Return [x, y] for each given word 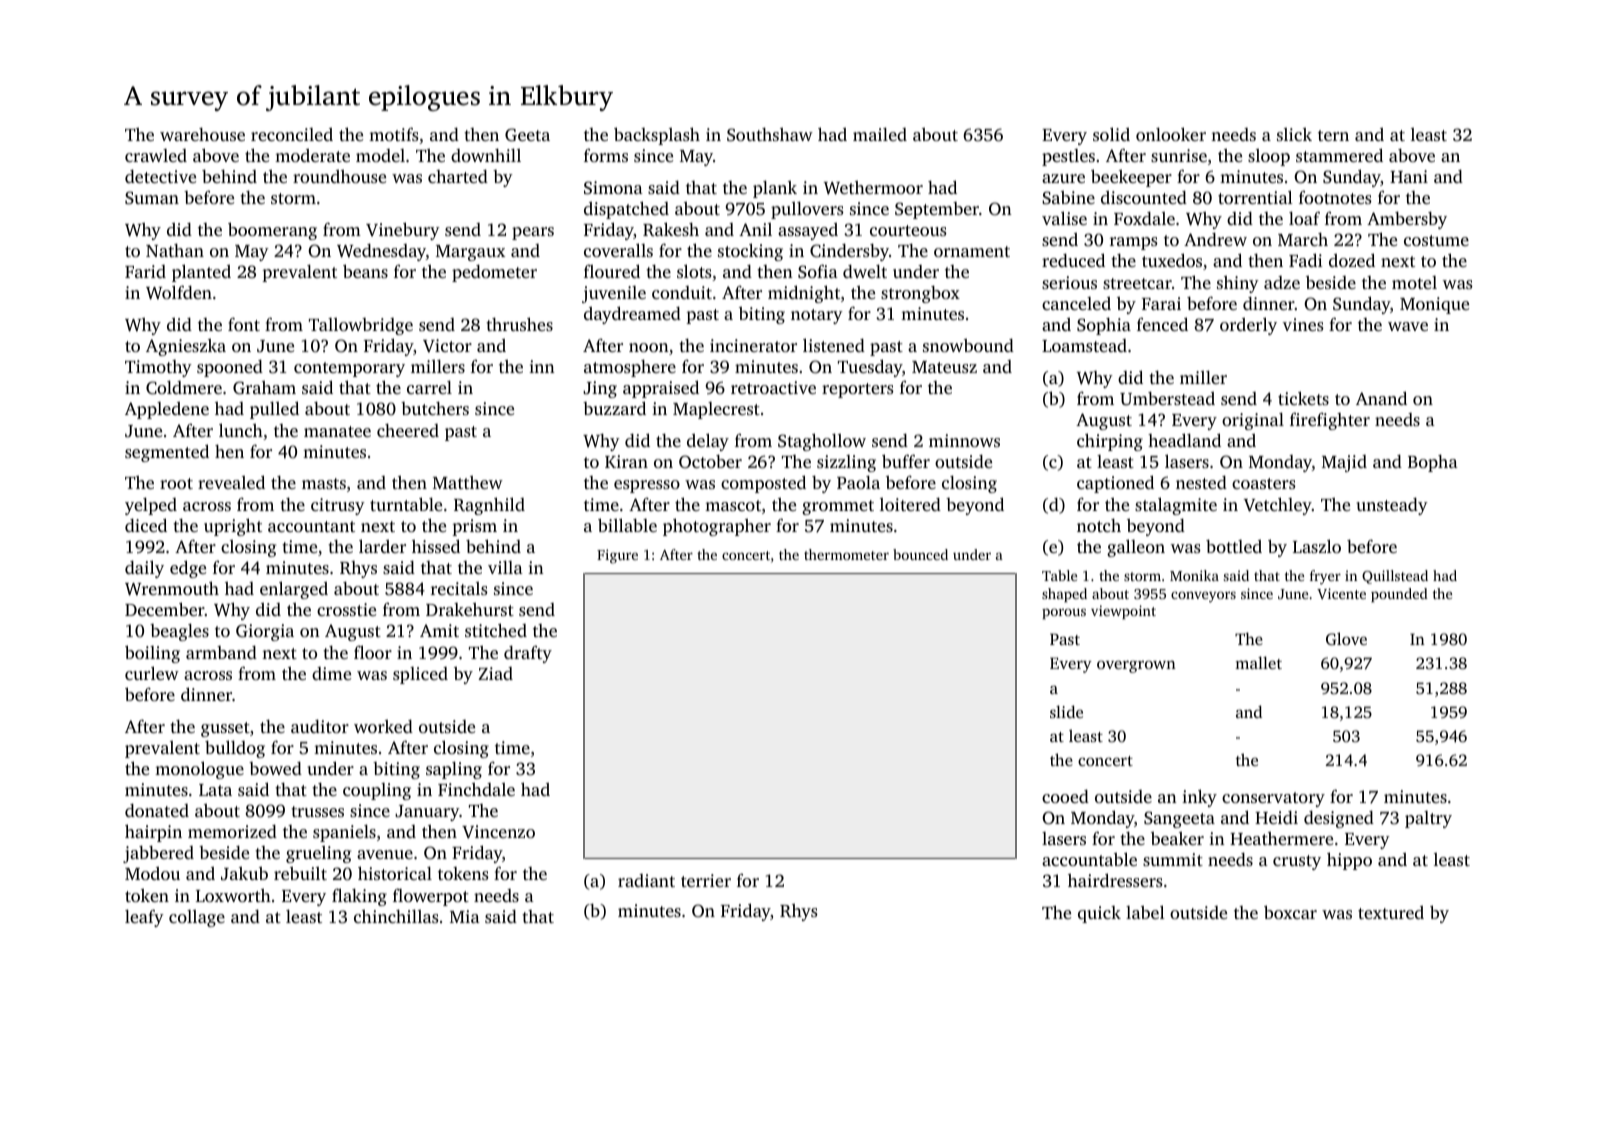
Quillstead [1395, 577]
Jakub [244, 873]
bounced [920, 554]
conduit [682, 292]
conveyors [1203, 597]
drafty [528, 654]
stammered [1339, 155]
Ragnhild [489, 506]
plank [775, 189]
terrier [706, 880]
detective [160, 176]
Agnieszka [186, 347]
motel [1414, 282]
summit [1173, 859]
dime [331, 673]
